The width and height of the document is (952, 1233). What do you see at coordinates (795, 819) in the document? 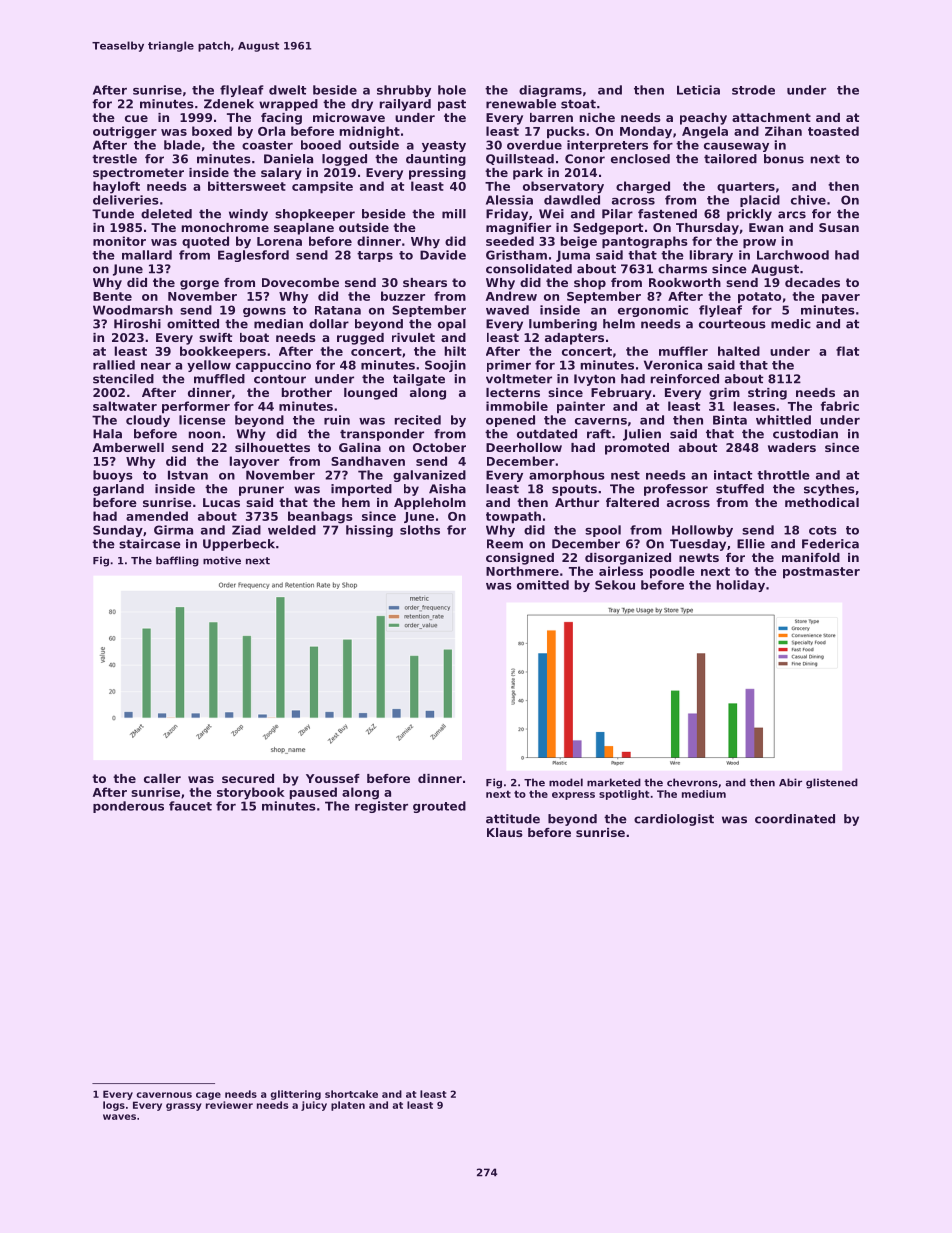
I see `coordinated` at bounding box center [795, 819].
